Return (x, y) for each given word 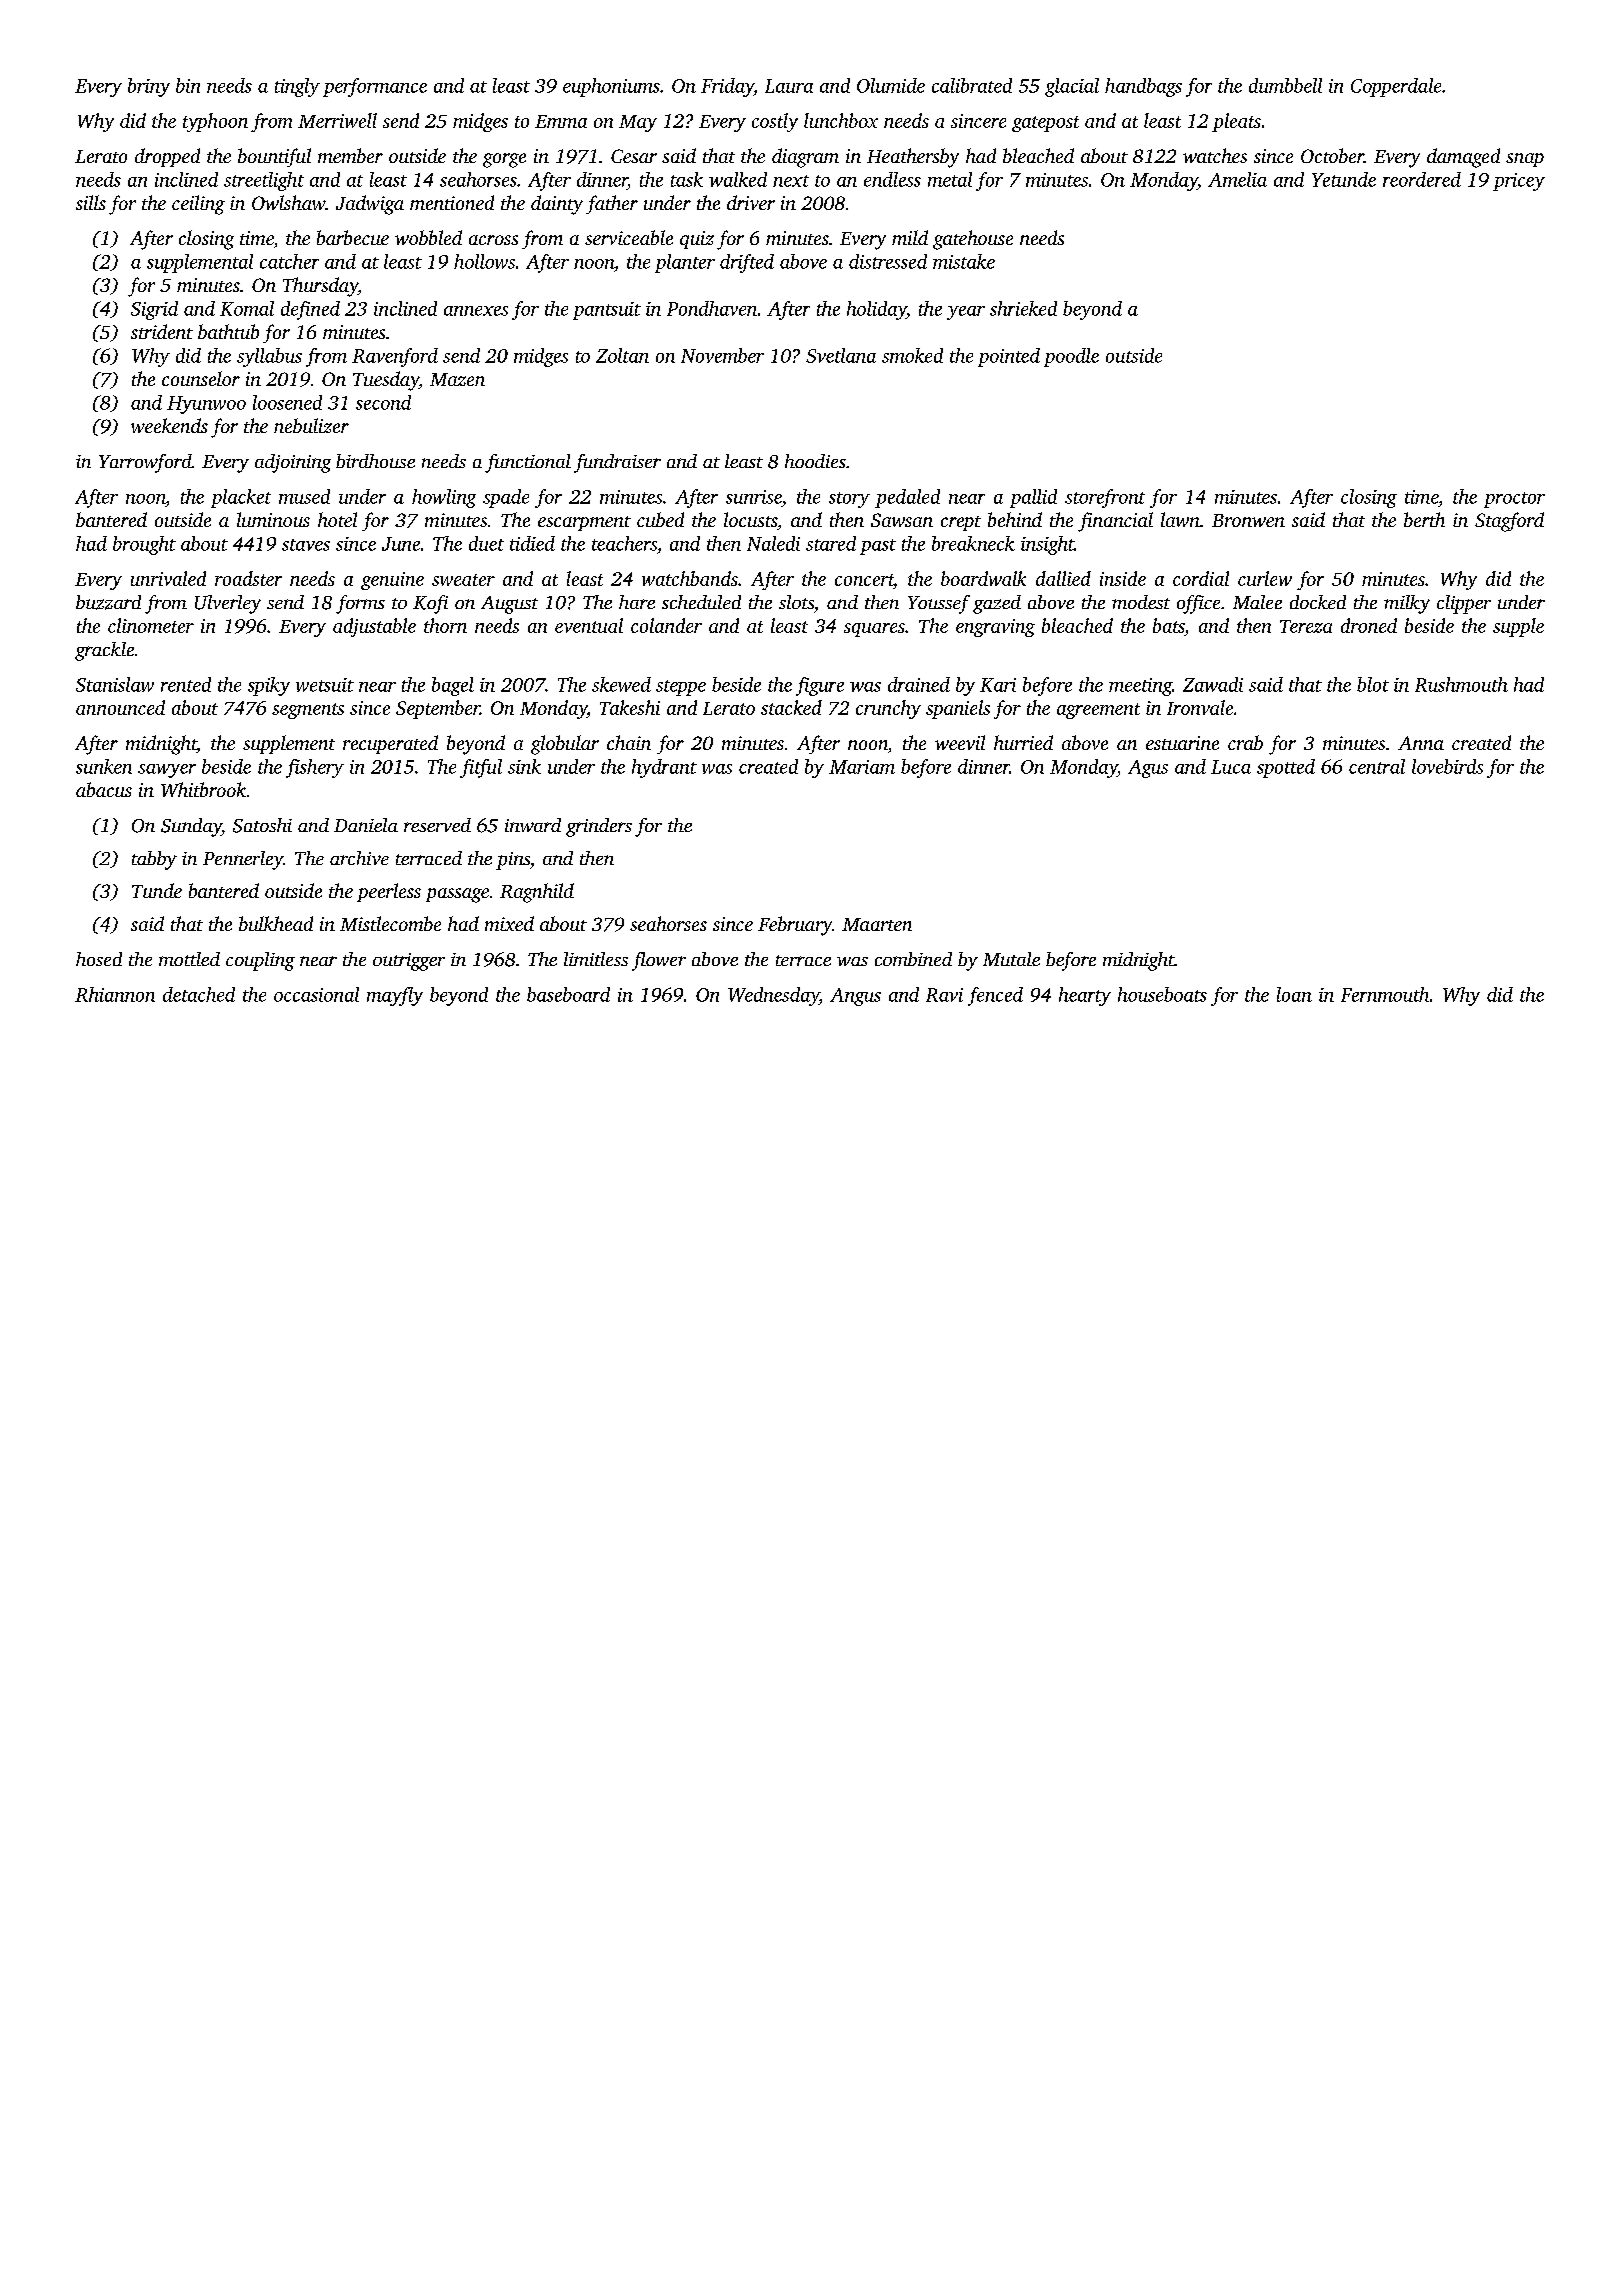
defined (310, 310)
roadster (248, 578)
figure (820, 686)
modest (1141, 602)
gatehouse (973, 240)
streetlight (264, 181)
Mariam (862, 767)
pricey (1519, 182)
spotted (1286, 768)
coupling (260, 961)
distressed (888, 261)
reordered (1422, 179)
